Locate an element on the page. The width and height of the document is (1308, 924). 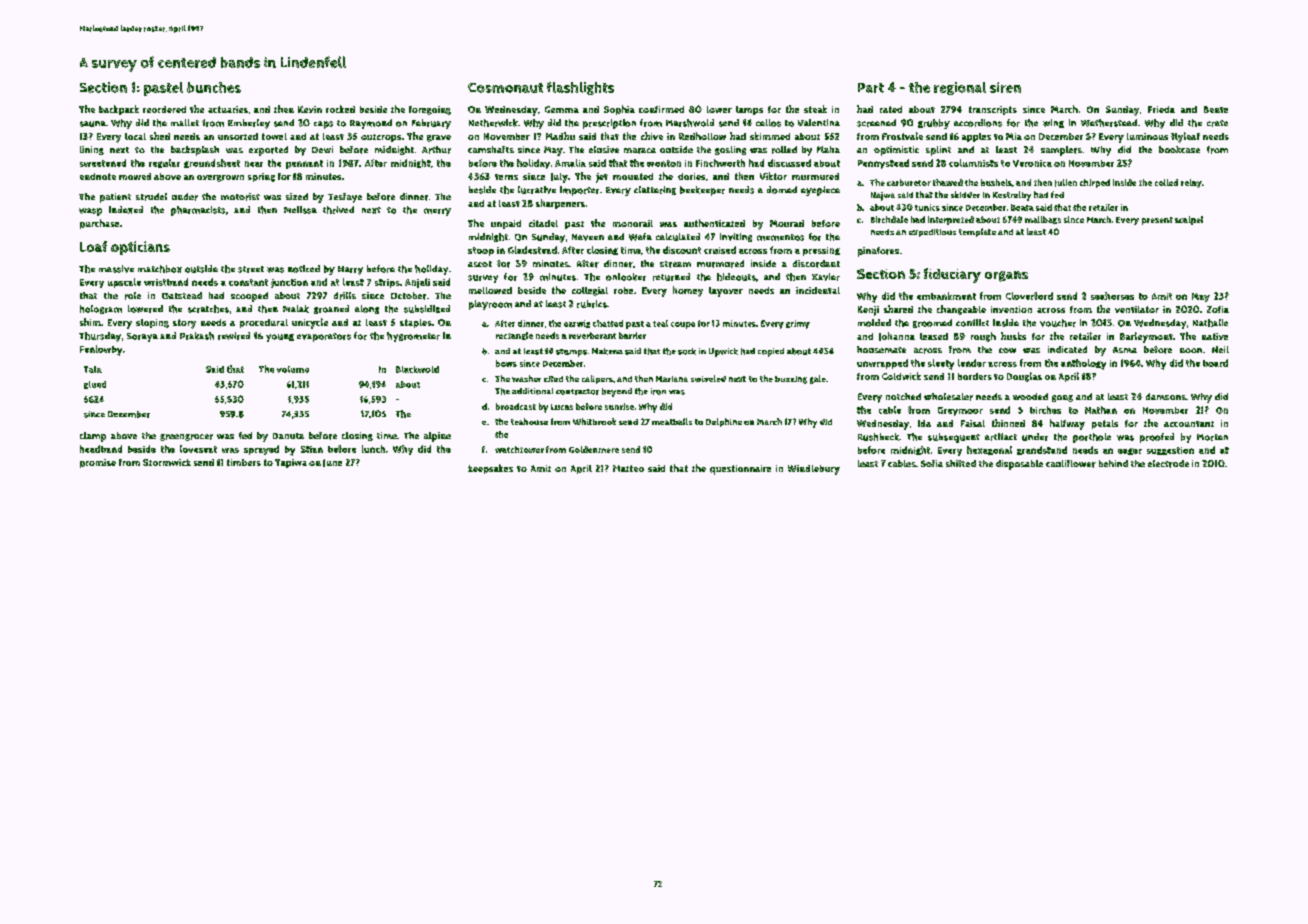
motorist is located at coordinates (240, 197).
